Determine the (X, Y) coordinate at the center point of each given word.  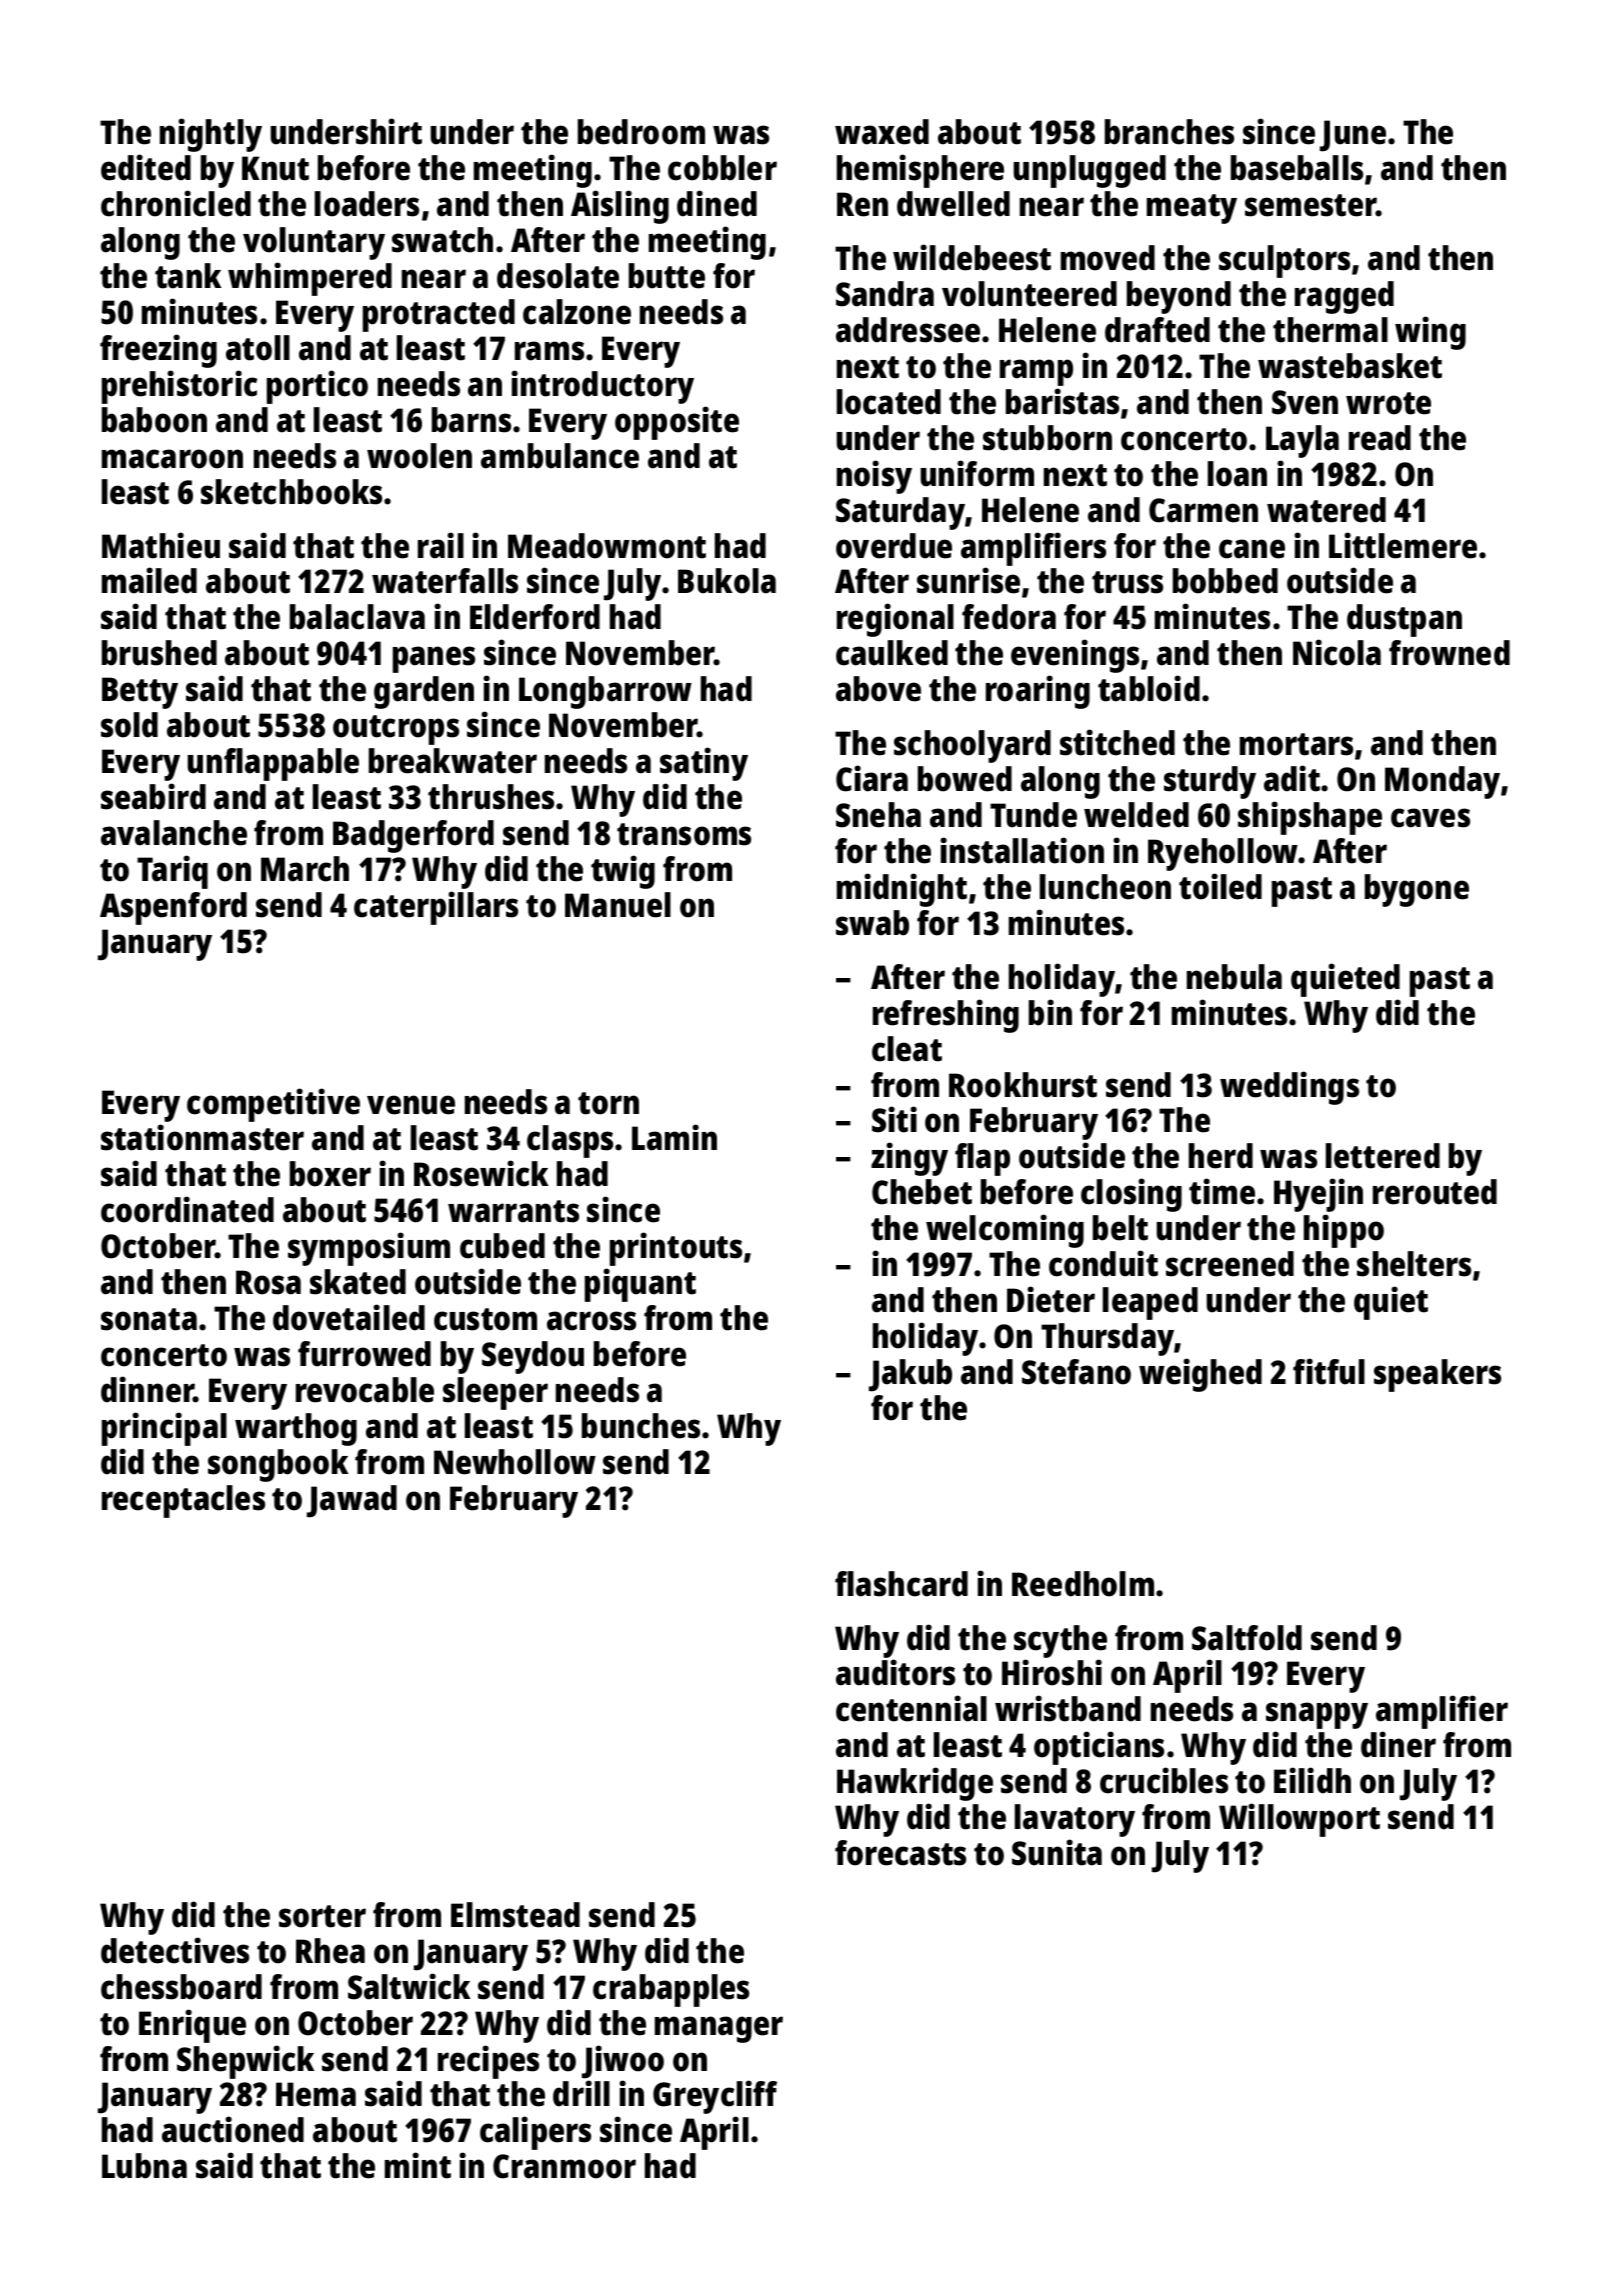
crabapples (671, 1990)
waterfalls (445, 581)
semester (1310, 205)
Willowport (1299, 1820)
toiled (1220, 886)
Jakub (910, 1375)
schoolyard (972, 746)
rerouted (1435, 1192)
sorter (322, 1916)
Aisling (620, 207)
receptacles (183, 1501)
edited (146, 167)
